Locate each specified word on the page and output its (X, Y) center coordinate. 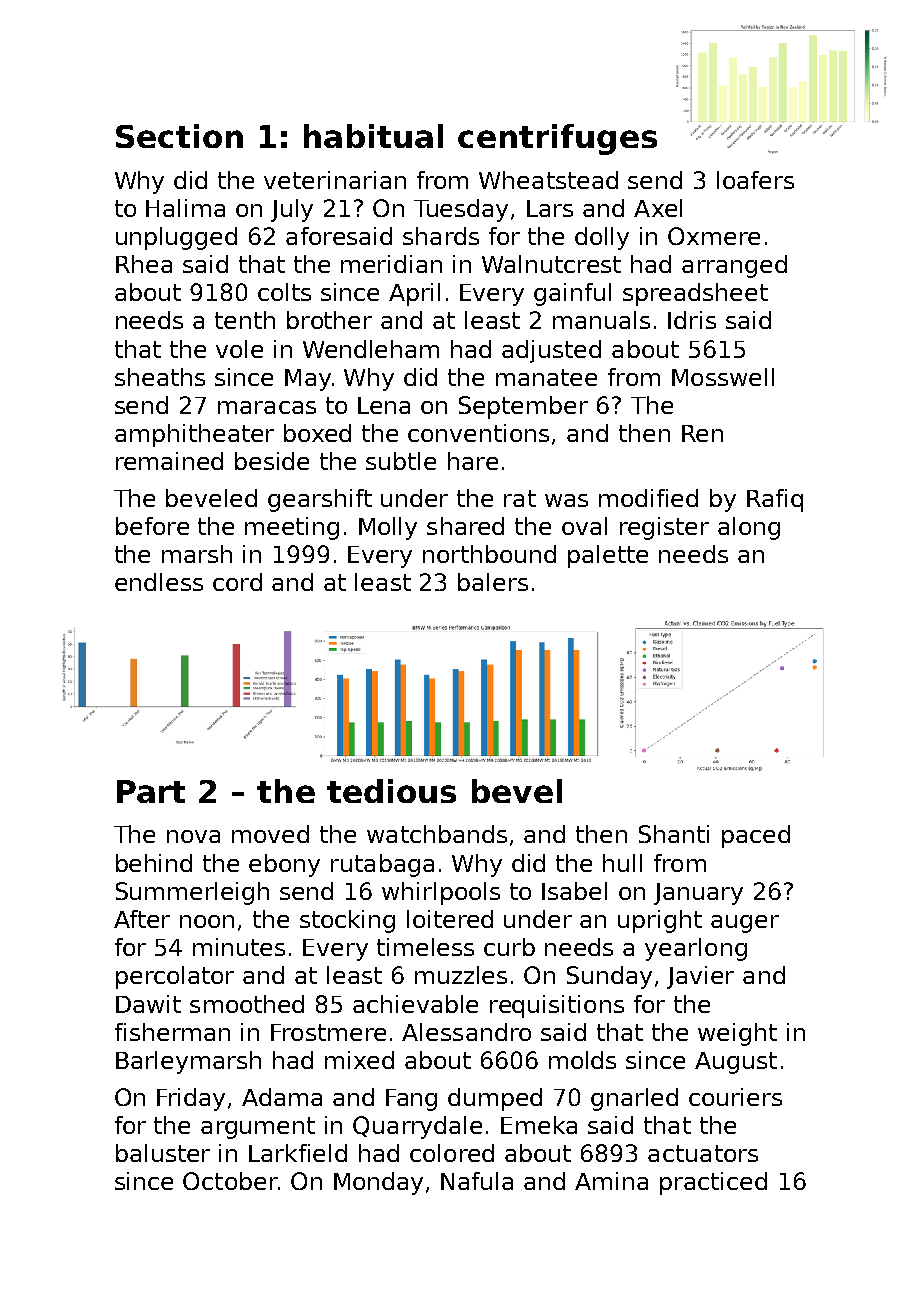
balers (493, 582)
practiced (713, 1183)
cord (237, 582)
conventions (478, 433)
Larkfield (298, 1153)
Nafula (477, 1181)
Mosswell (723, 377)
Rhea (144, 264)
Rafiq (775, 500)
